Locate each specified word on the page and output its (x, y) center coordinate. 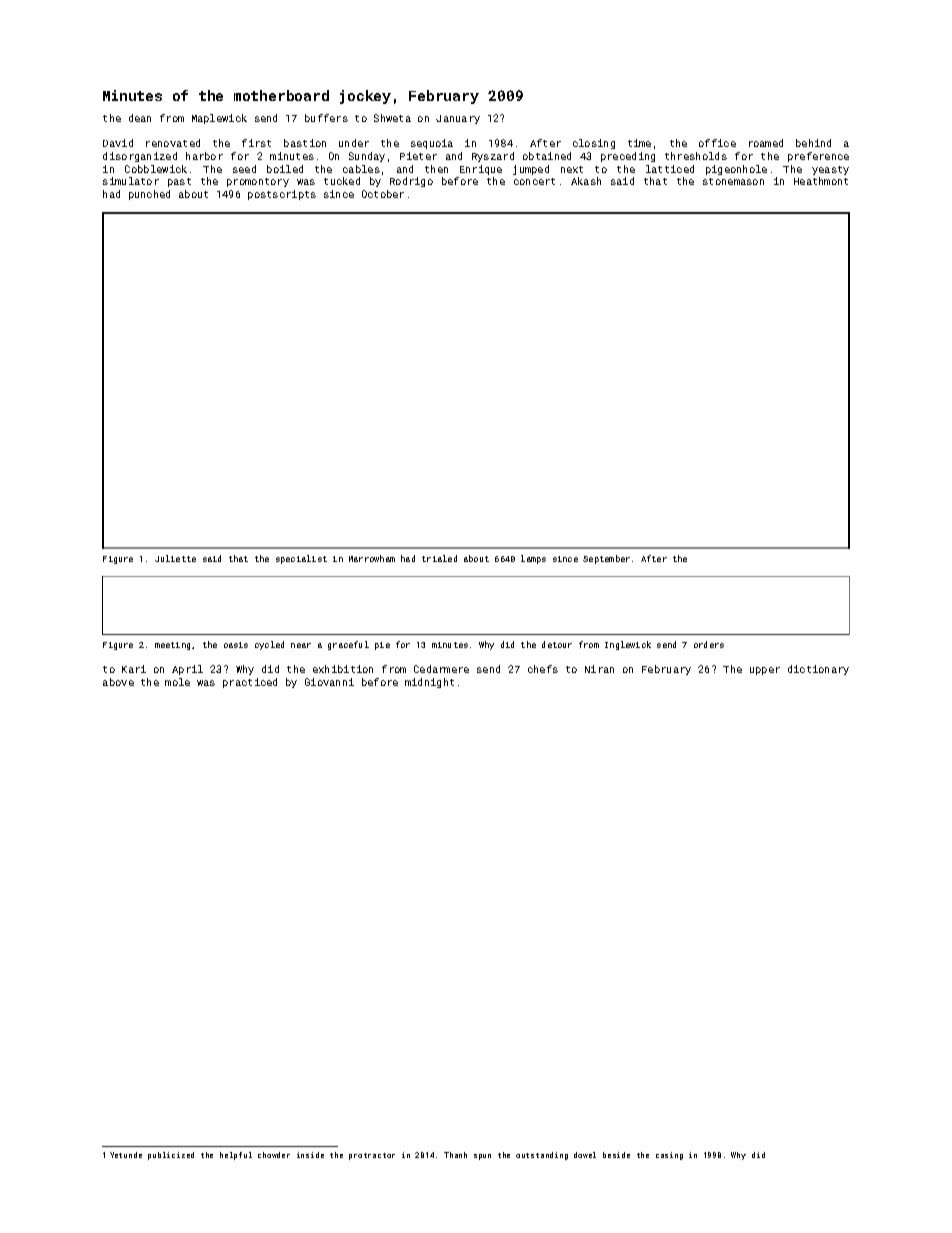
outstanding (542, 1156)
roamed (766, 143)
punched (149, 195)
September (606, 559)
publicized (171, 1156)
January (458, 119)
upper (765, 671)
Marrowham (372, 558)
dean (140, 118)
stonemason (733, 181)
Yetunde (126, 1155)
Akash (586, 181)
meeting (172, 646)
